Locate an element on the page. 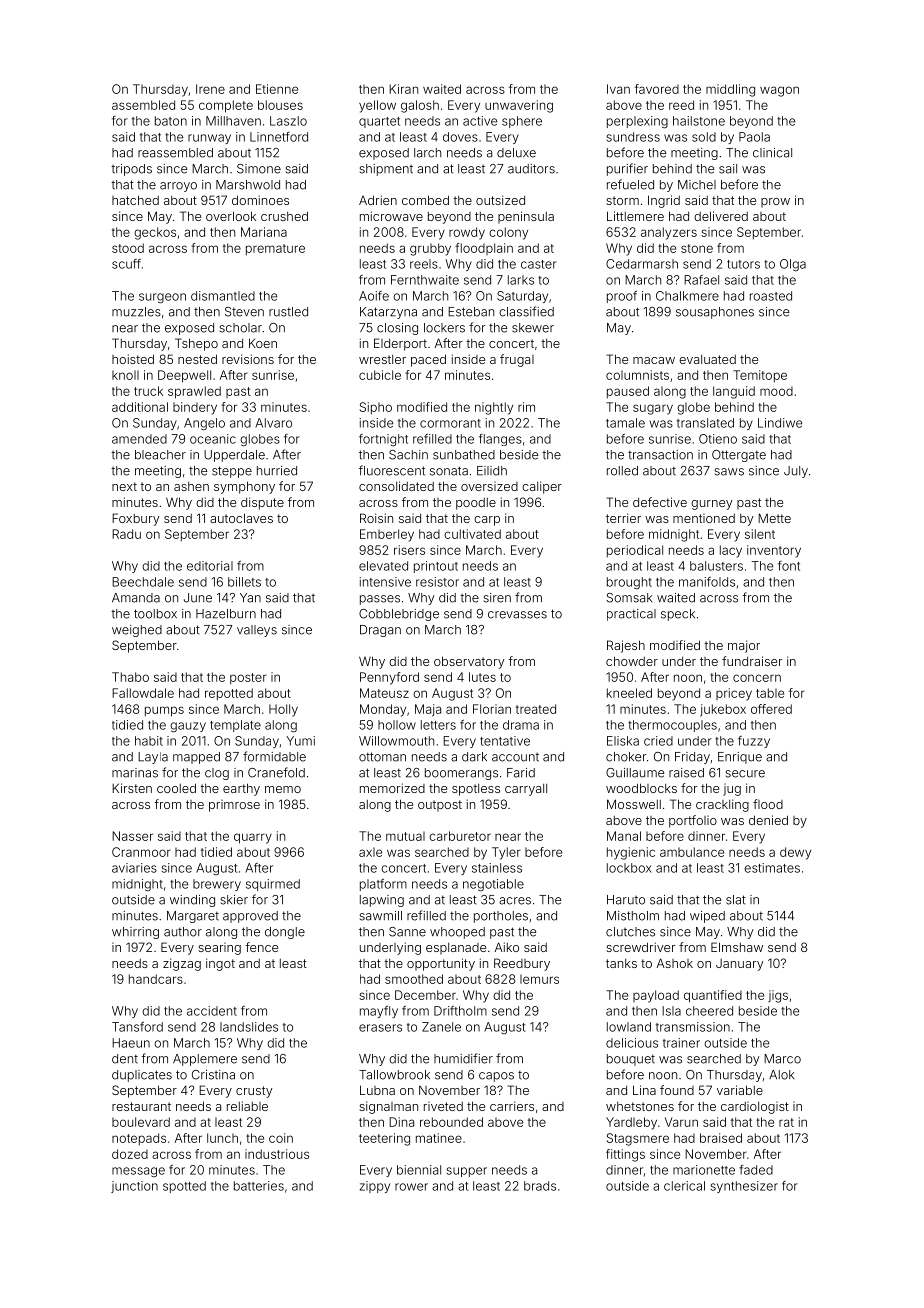 The width and height of the document is (924, 1308). silent is located at coordinates (760, 534).
